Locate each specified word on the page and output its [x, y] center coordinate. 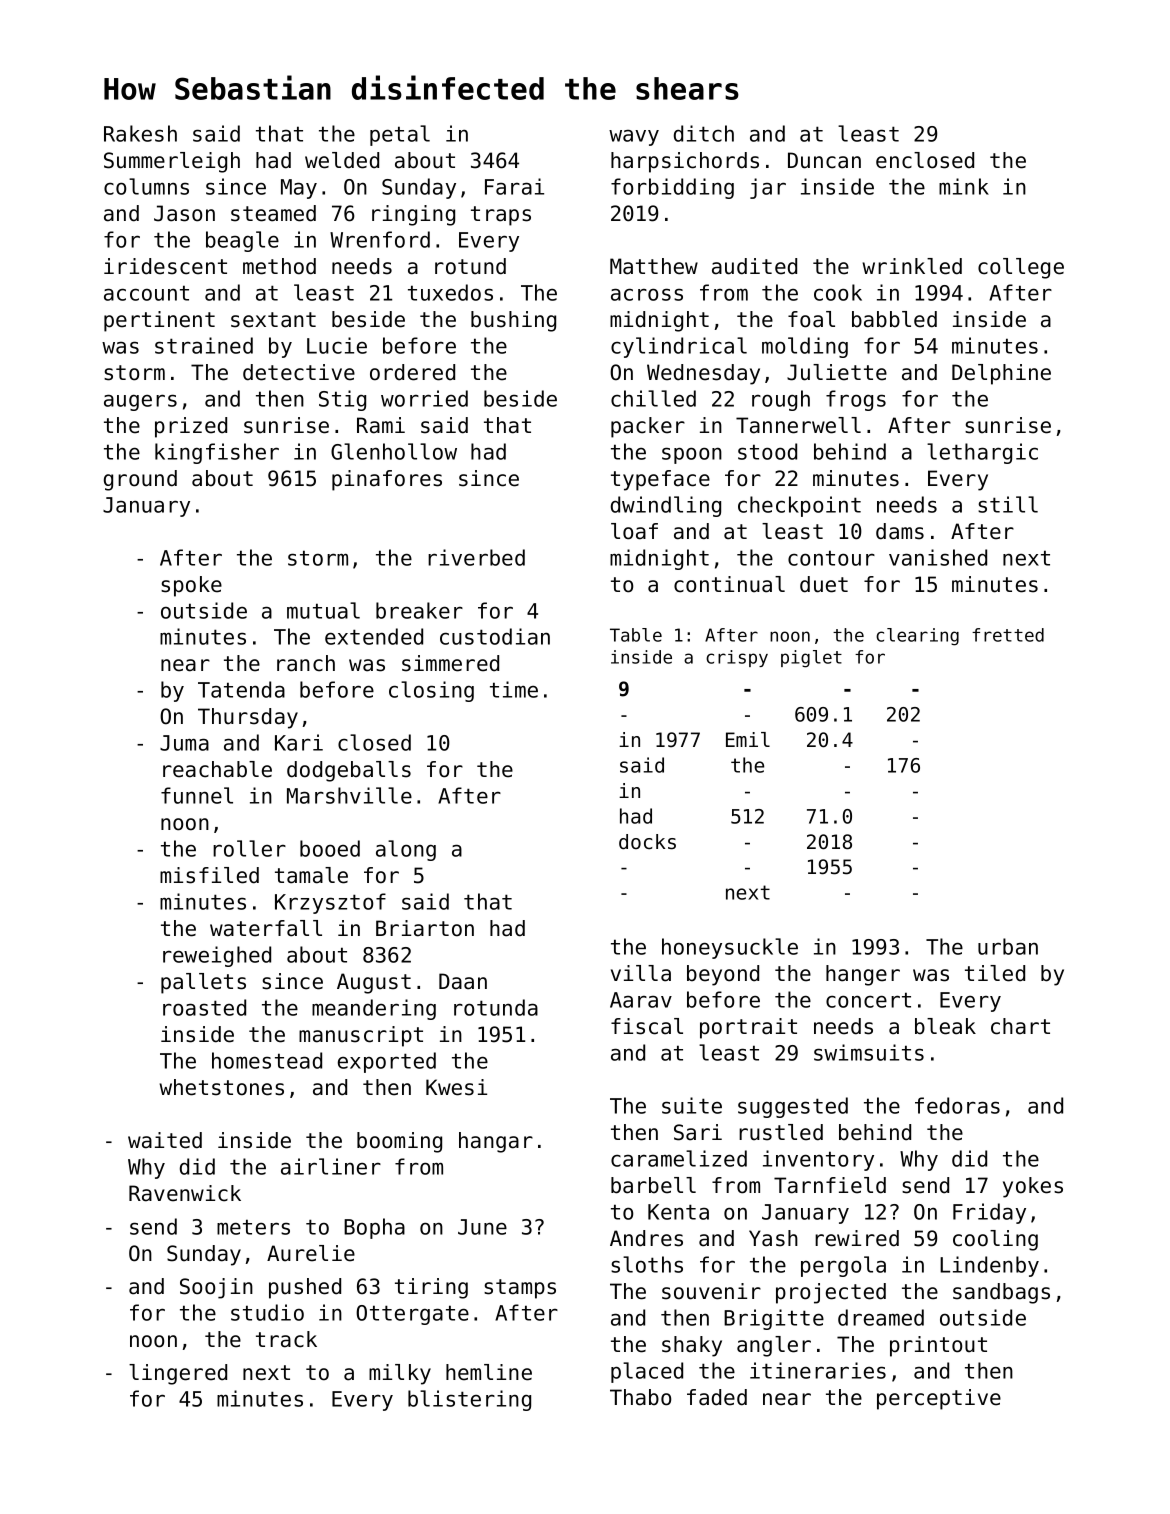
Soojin [216, 1288]
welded [342, 160]
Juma [184, 743]
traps [501, 216]
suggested [793, 1107]
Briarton [425, 928]
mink [964, 186]
